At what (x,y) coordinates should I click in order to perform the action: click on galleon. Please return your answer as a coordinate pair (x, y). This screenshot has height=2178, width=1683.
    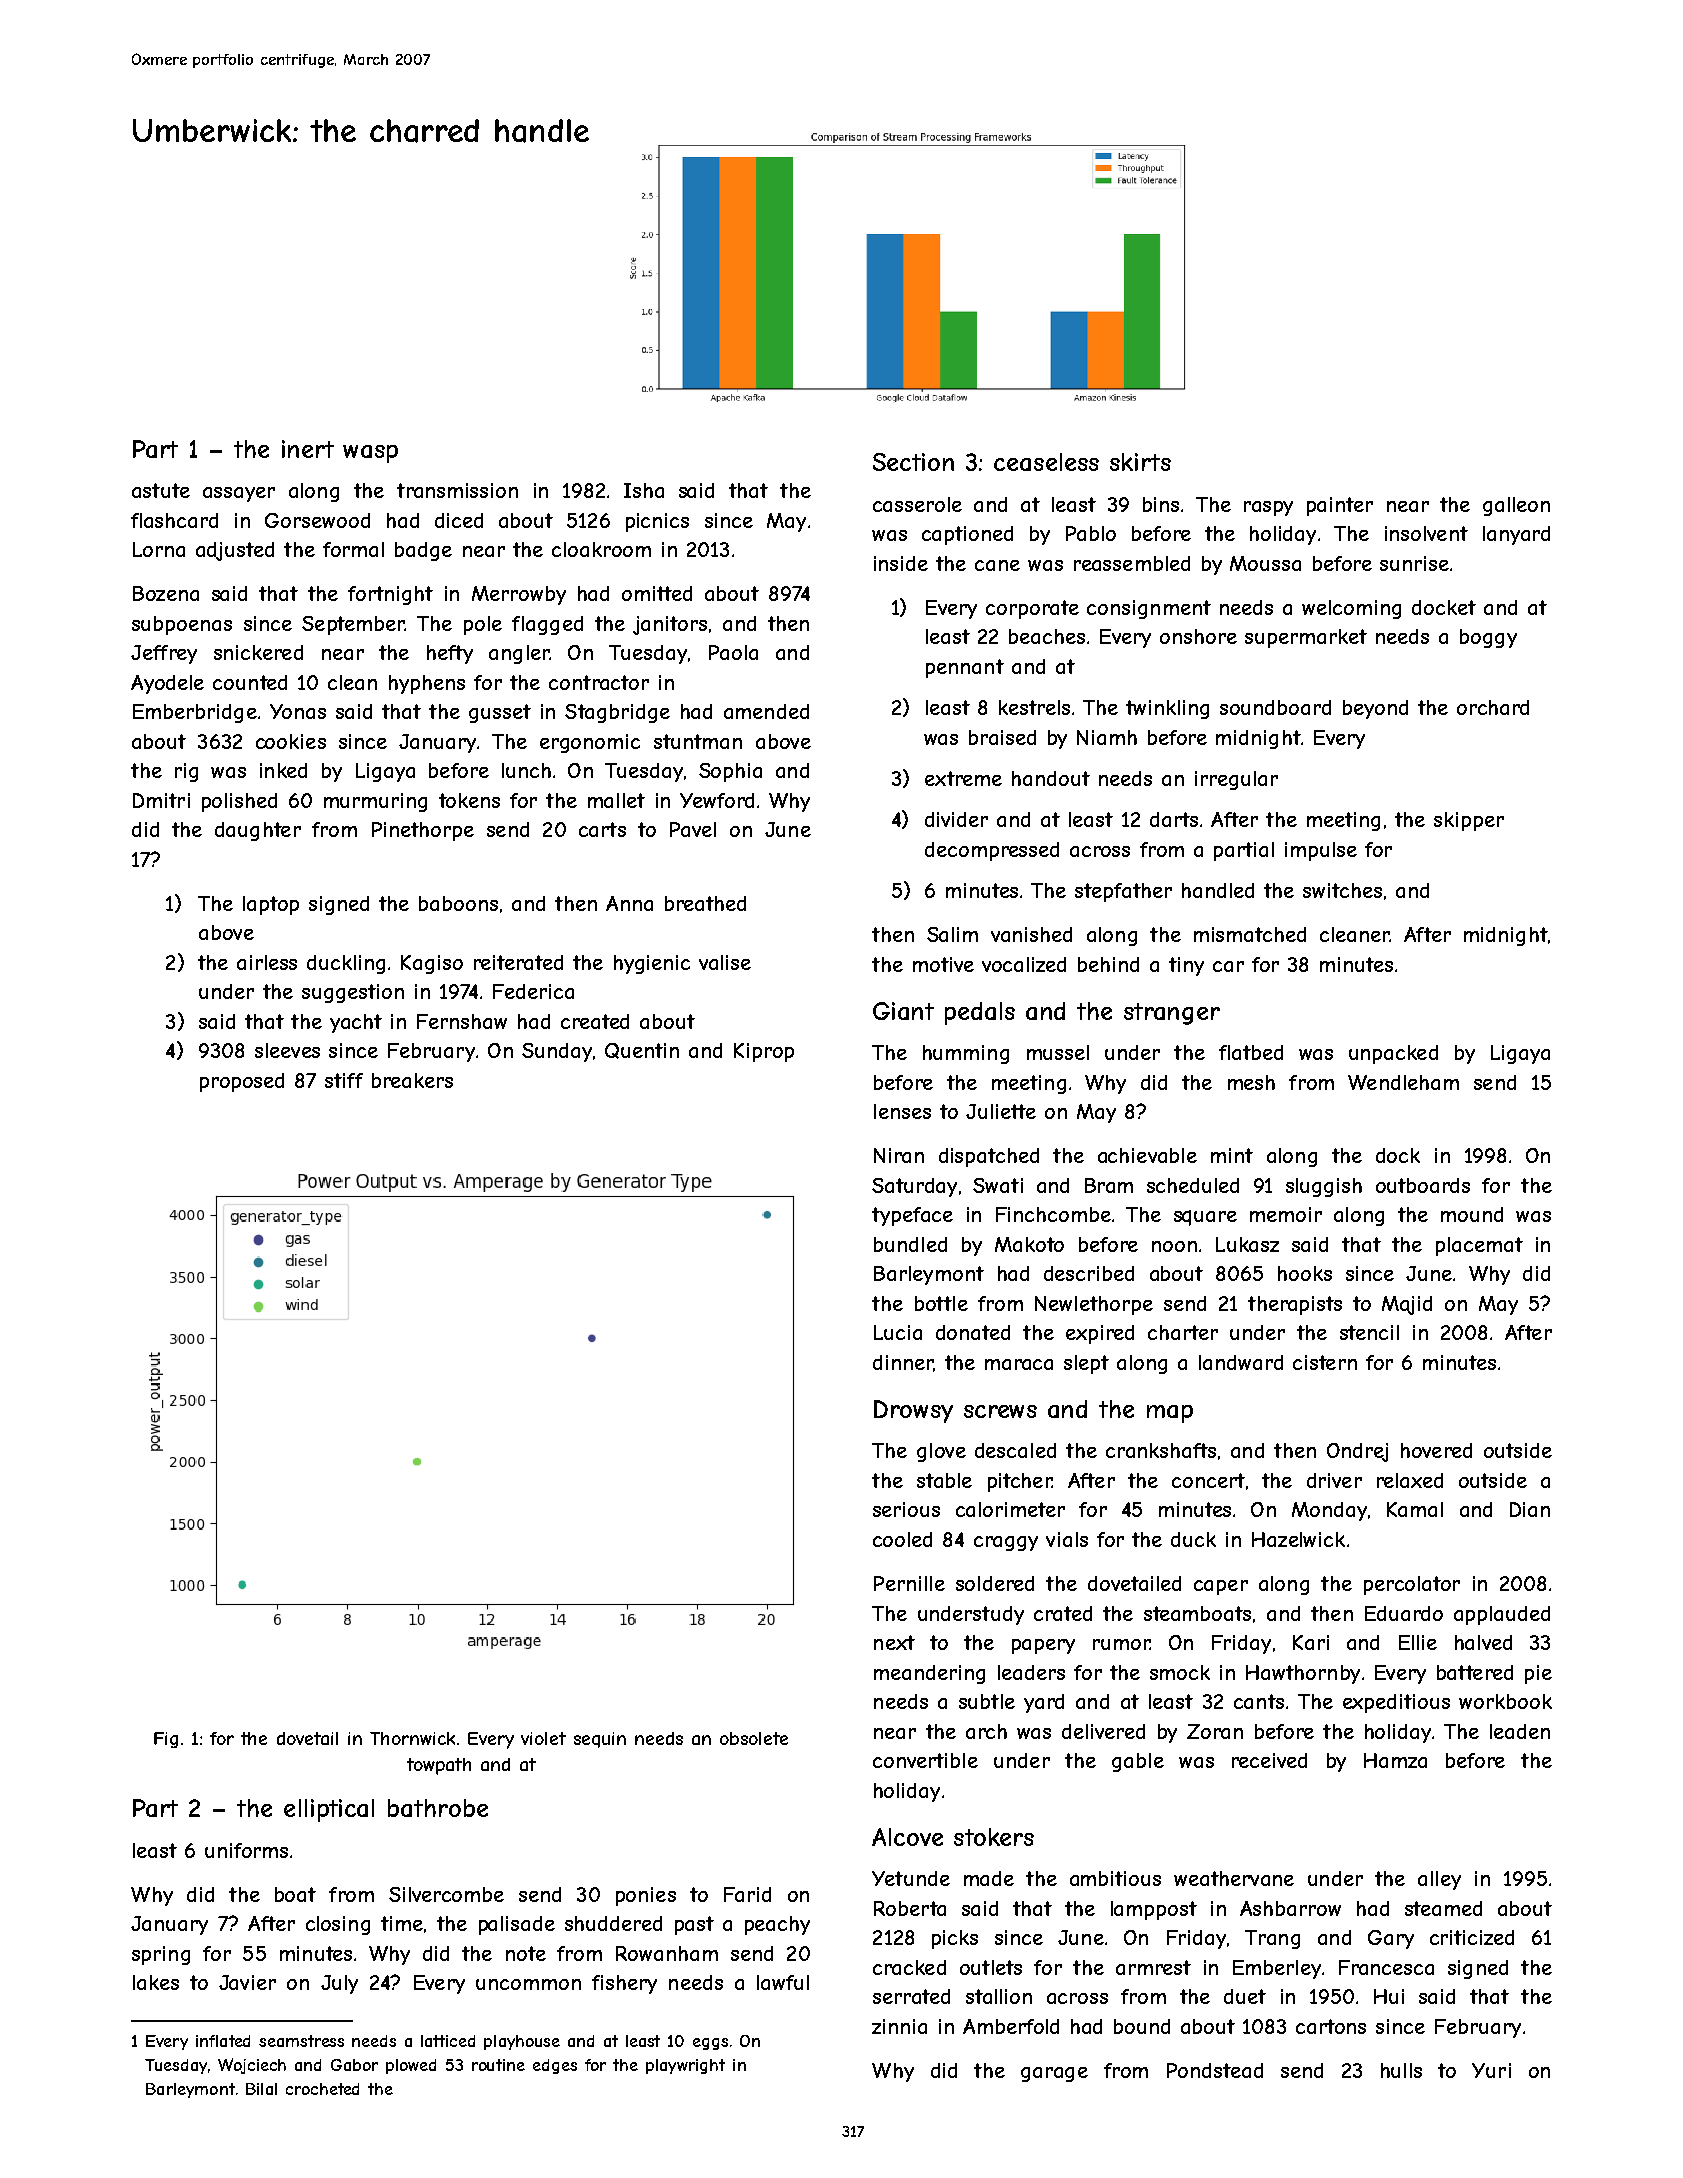
    Looking at the image, I should click on (1516, 506).
